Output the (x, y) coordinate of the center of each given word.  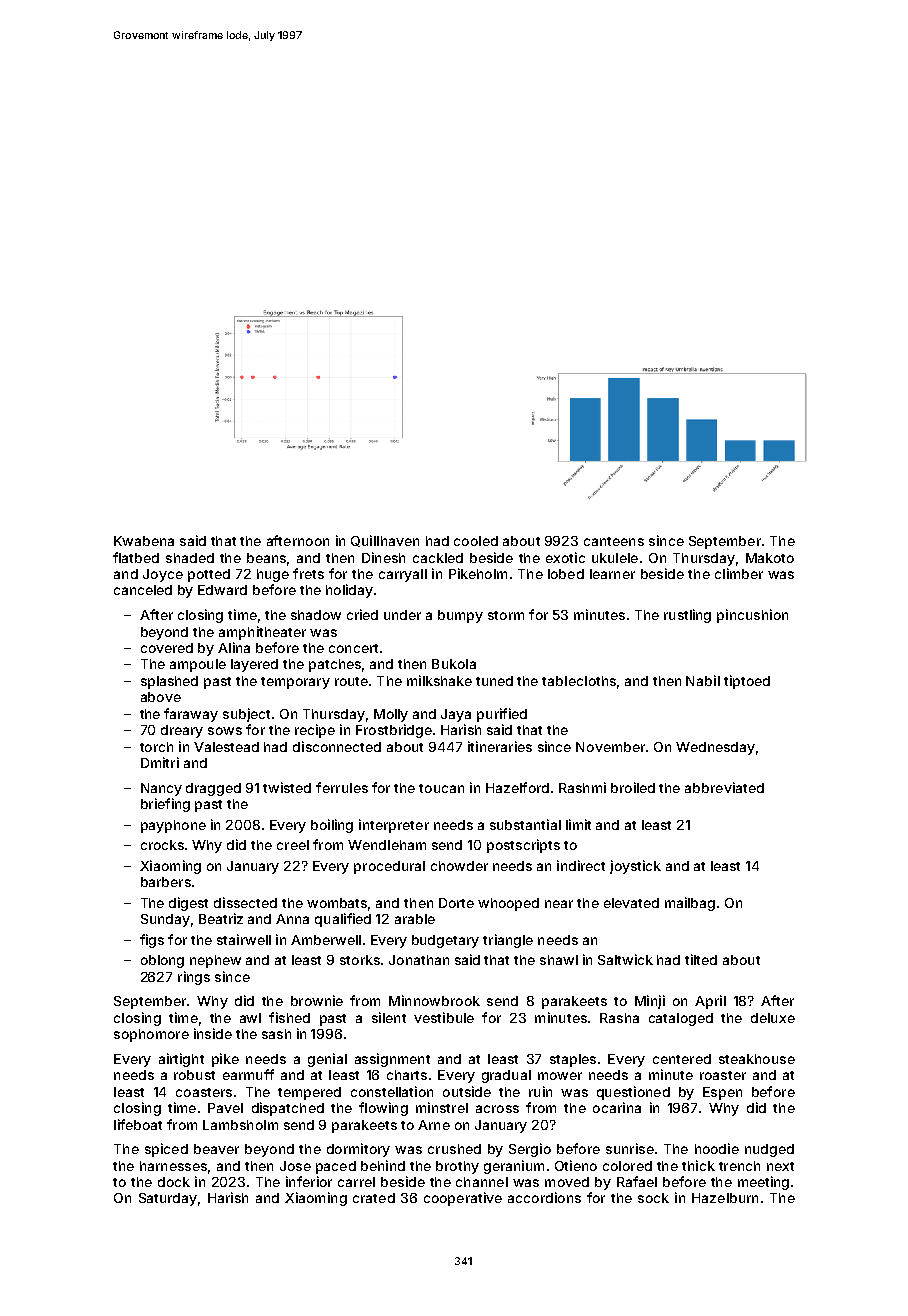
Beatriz (221, 918)
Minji (650, 1002)
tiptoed (747, 682)
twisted (287, 787)
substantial (525, 824)
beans (266, 558)
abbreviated (724, 787)
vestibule (444, 1017)
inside (213, 1033)
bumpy (460, 616)
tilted (701, 959)
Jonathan (419, 960)
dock (174, 1182)
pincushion (752, 616)
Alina (234, 647)
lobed (566, 574)
